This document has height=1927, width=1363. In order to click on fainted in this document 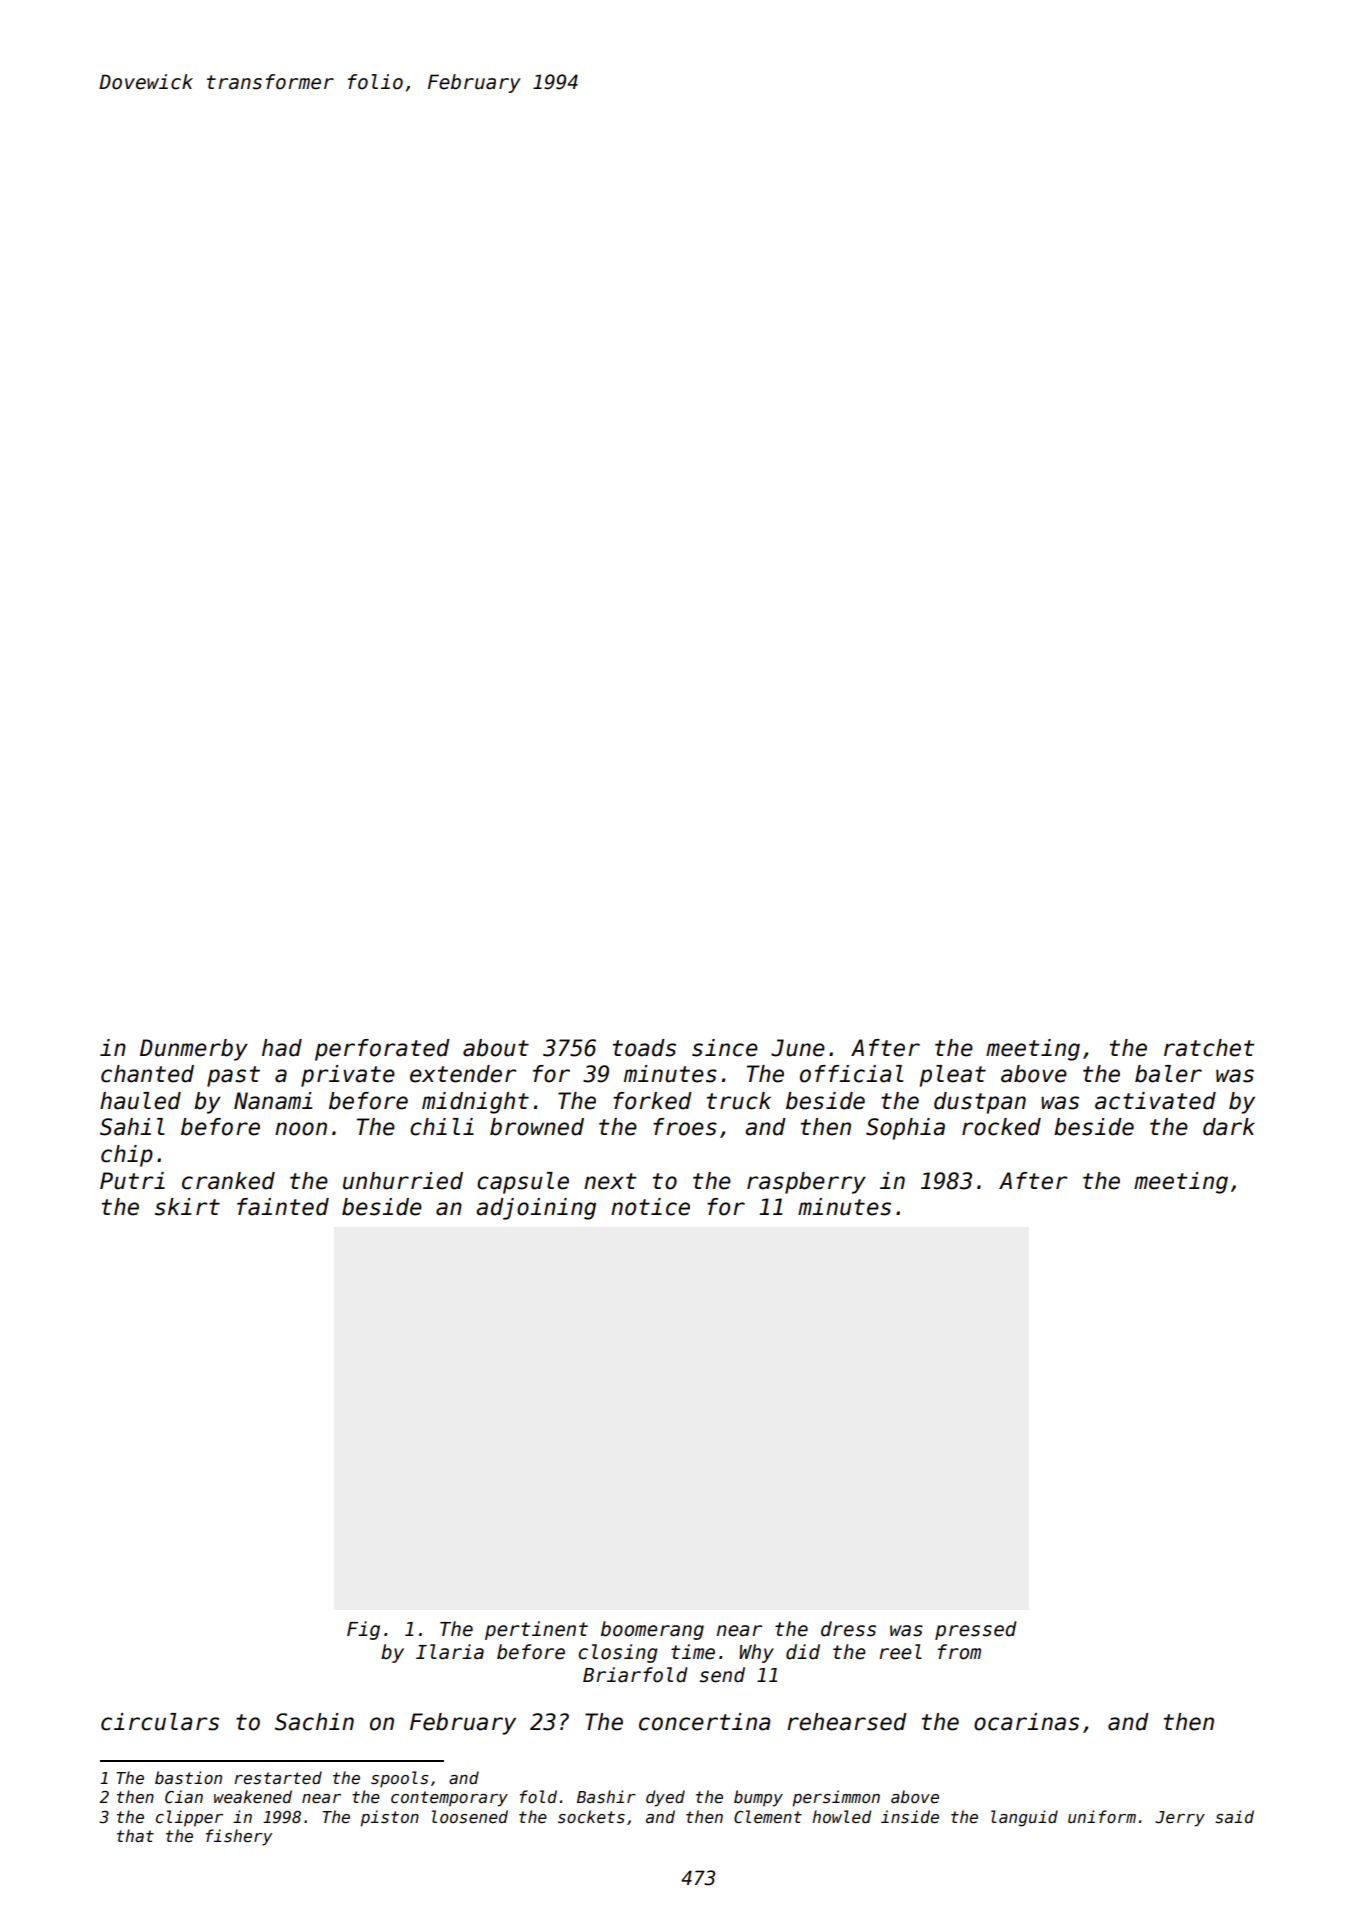, I will do `click(283, 1207)`.
